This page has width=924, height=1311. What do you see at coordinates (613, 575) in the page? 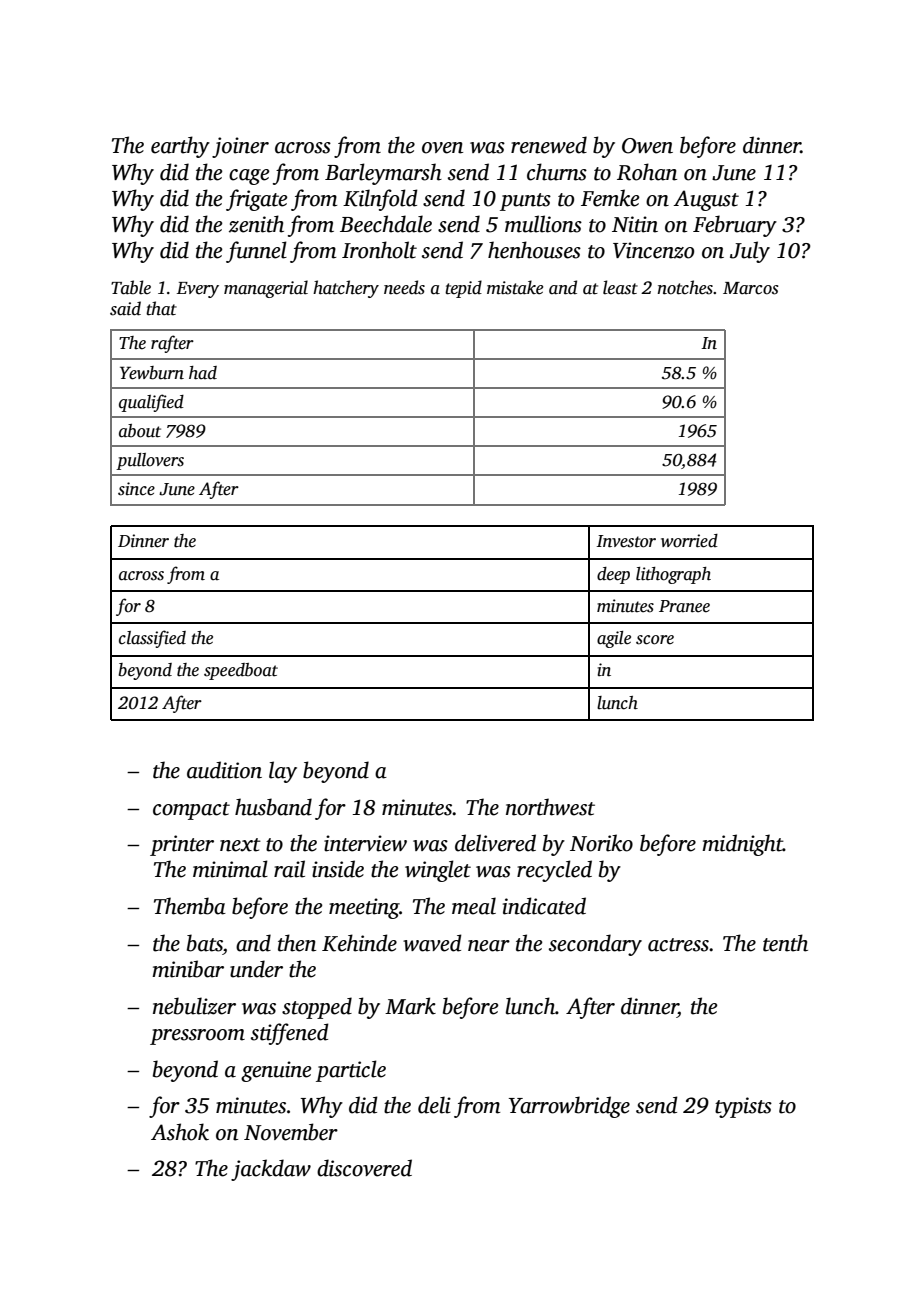
I see `deep` at bounding box center [613, 575].
